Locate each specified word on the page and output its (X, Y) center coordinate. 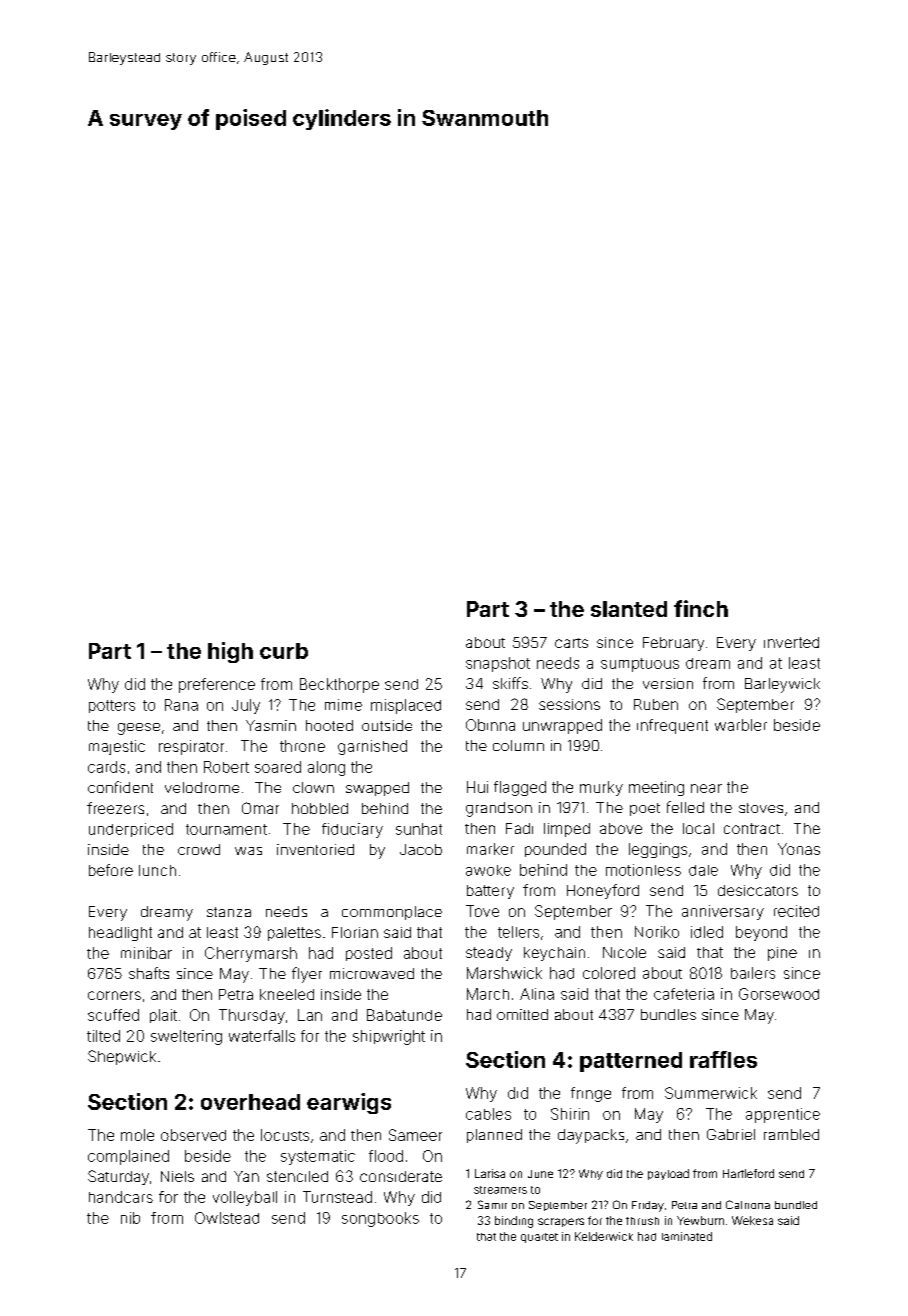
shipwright (389, 1037)
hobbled (320, 808)
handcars (121, 1197)
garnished (372, 747)
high (230, 652)
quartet (539, 1238)
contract (752, 828)
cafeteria (684, 994)
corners (114, 995)
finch (701, 608)
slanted (629, 609)
